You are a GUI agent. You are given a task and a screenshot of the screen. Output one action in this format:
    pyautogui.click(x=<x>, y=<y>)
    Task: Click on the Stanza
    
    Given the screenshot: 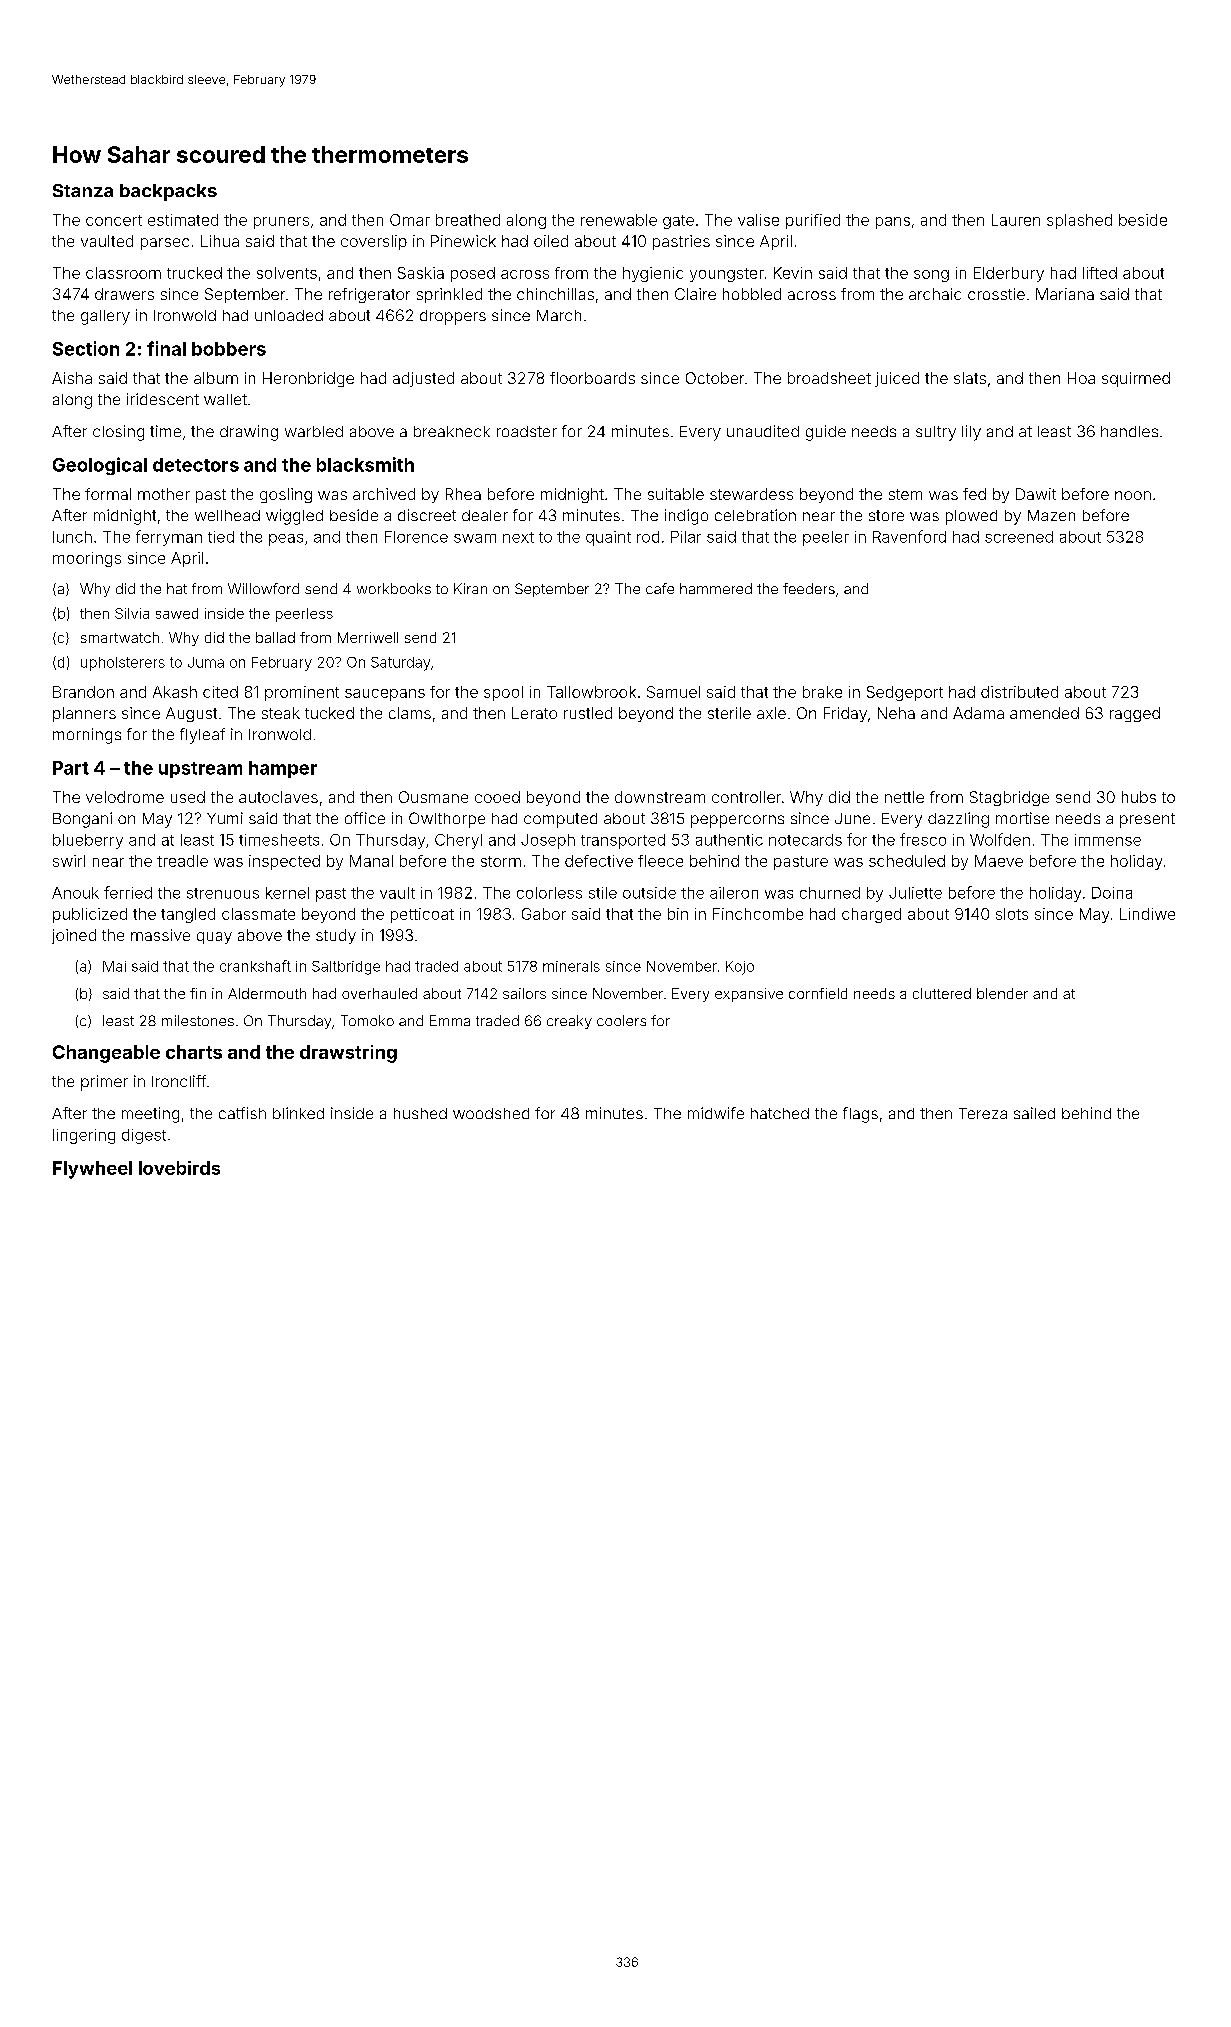 What is the action you would take?
    pyautogui.click(x=83, y=190)
